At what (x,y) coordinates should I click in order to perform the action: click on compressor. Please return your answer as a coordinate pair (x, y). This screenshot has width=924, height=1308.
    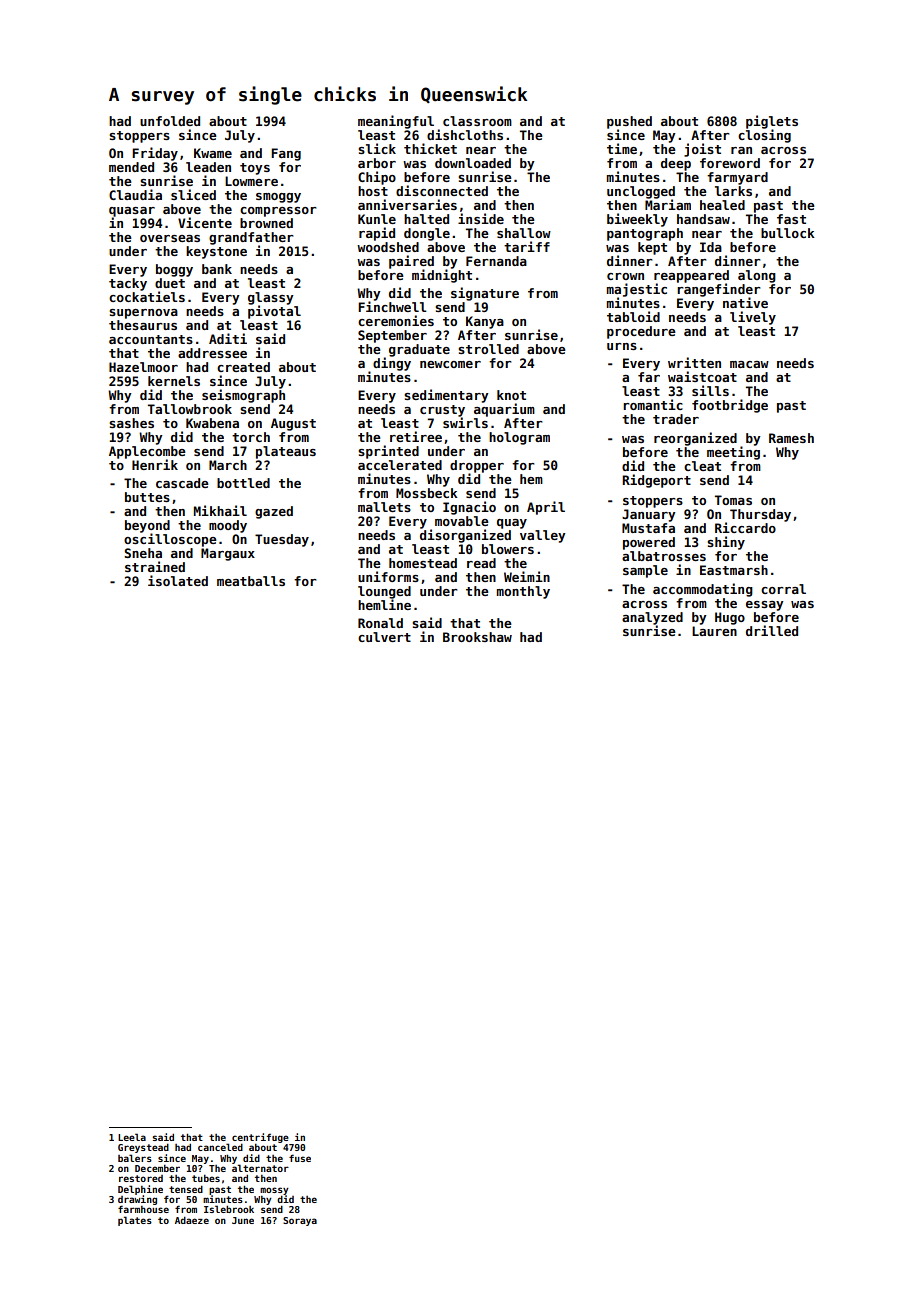
    Looking at the image, I should click on (278, 212).
